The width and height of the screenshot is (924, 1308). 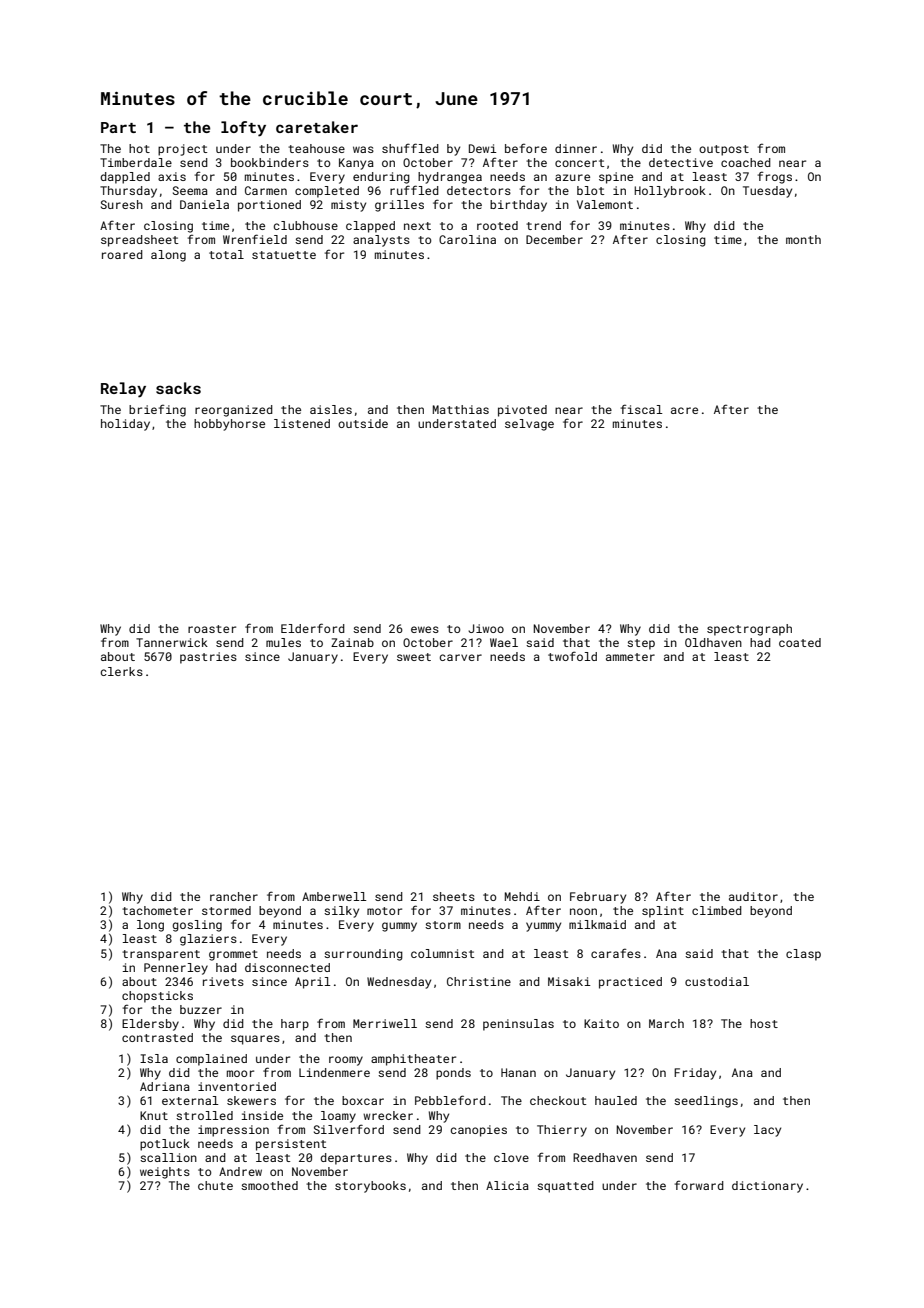 I want to click on spectrograph, so click(x=749, y=630).
